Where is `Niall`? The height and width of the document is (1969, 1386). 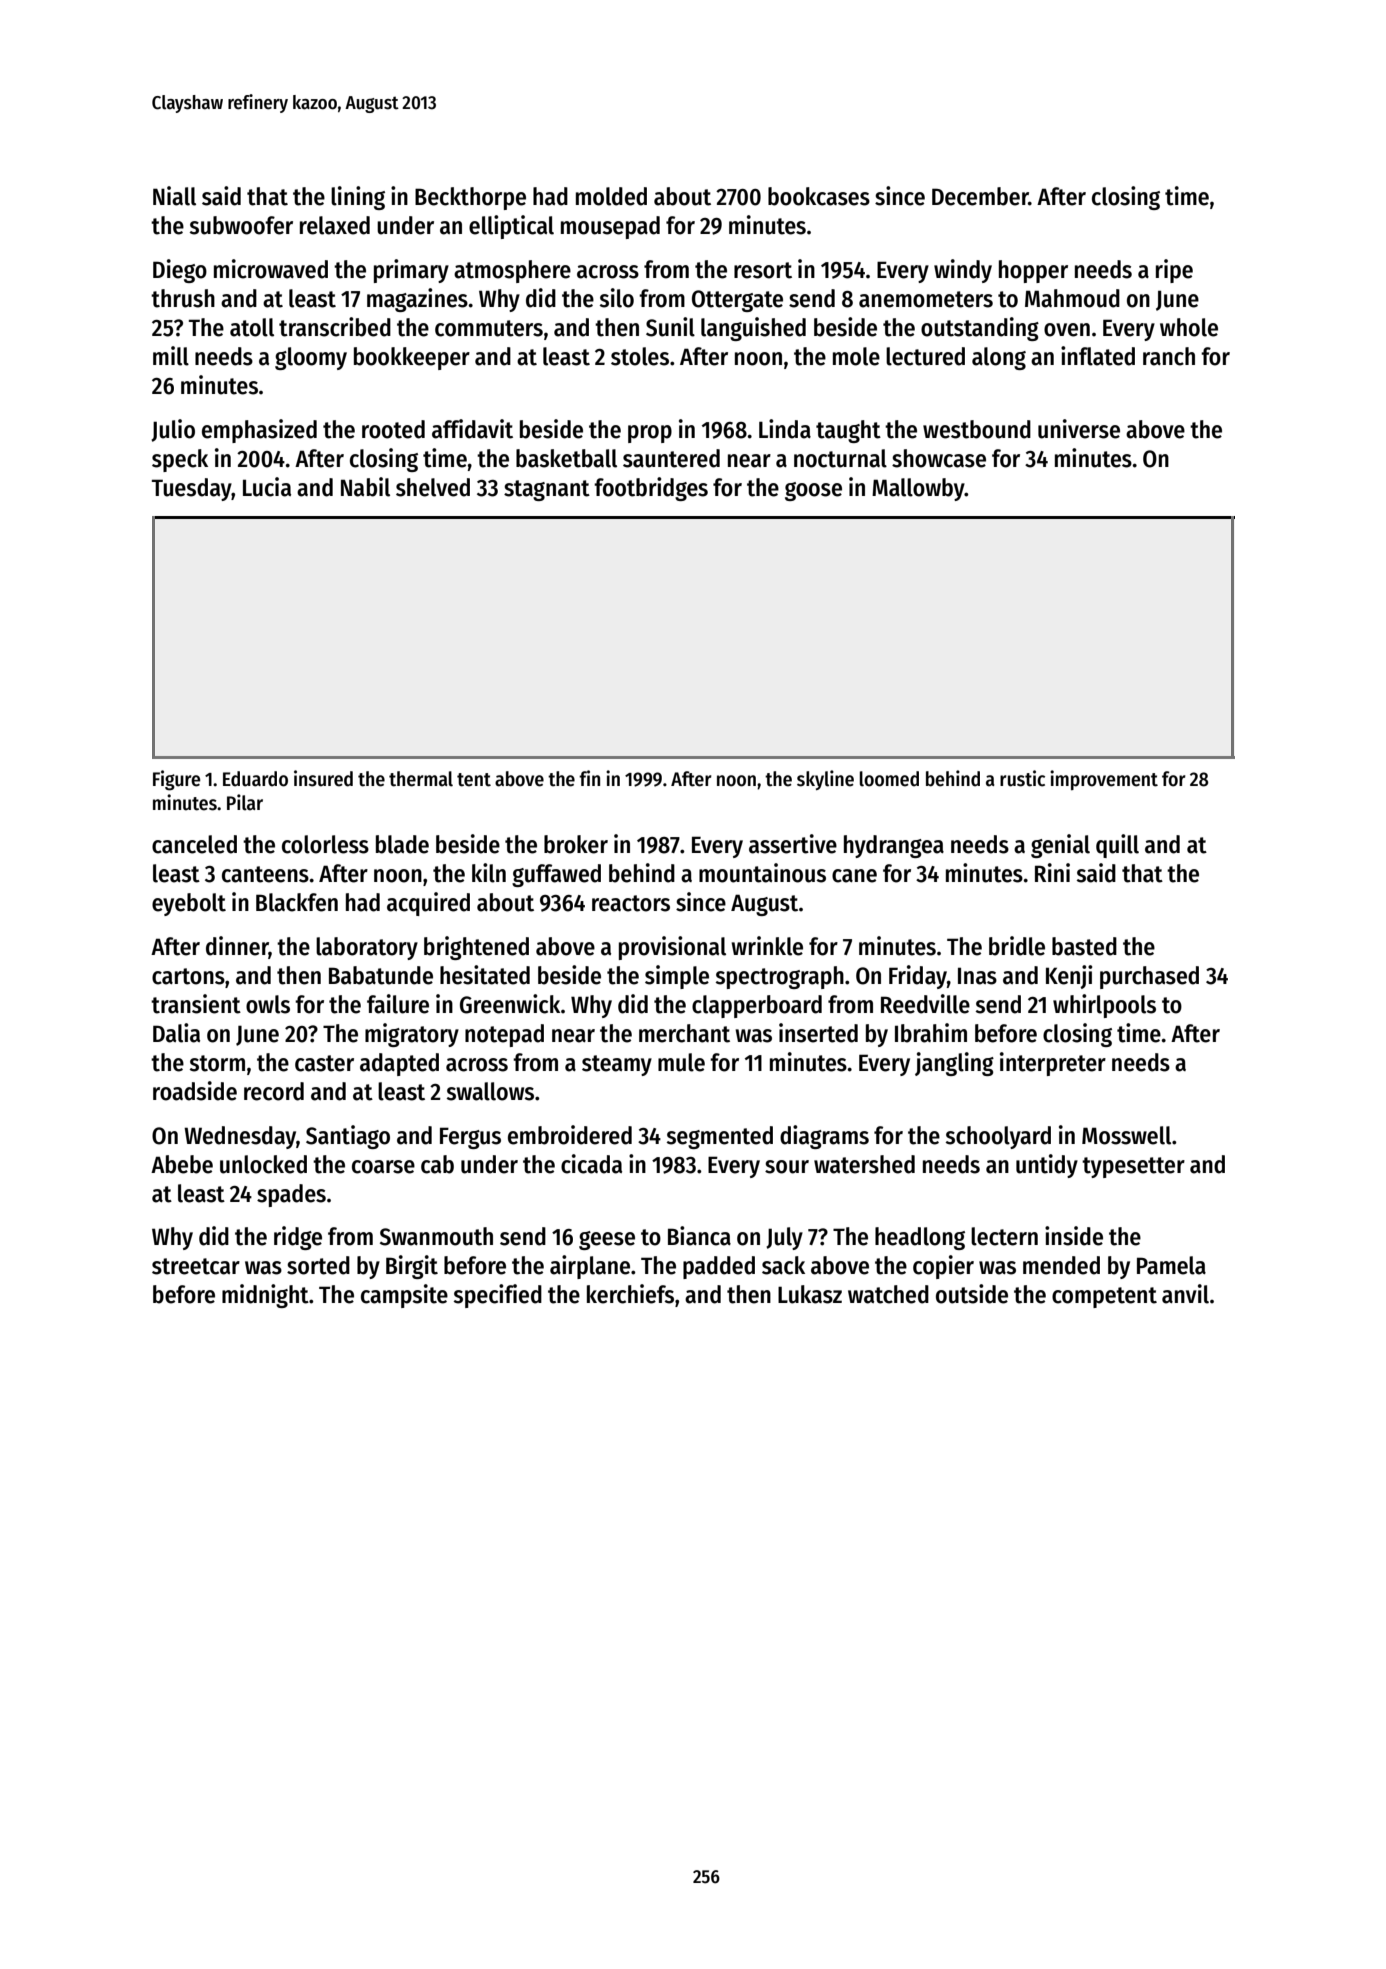 Niall is located at coordinates (174, 196).
